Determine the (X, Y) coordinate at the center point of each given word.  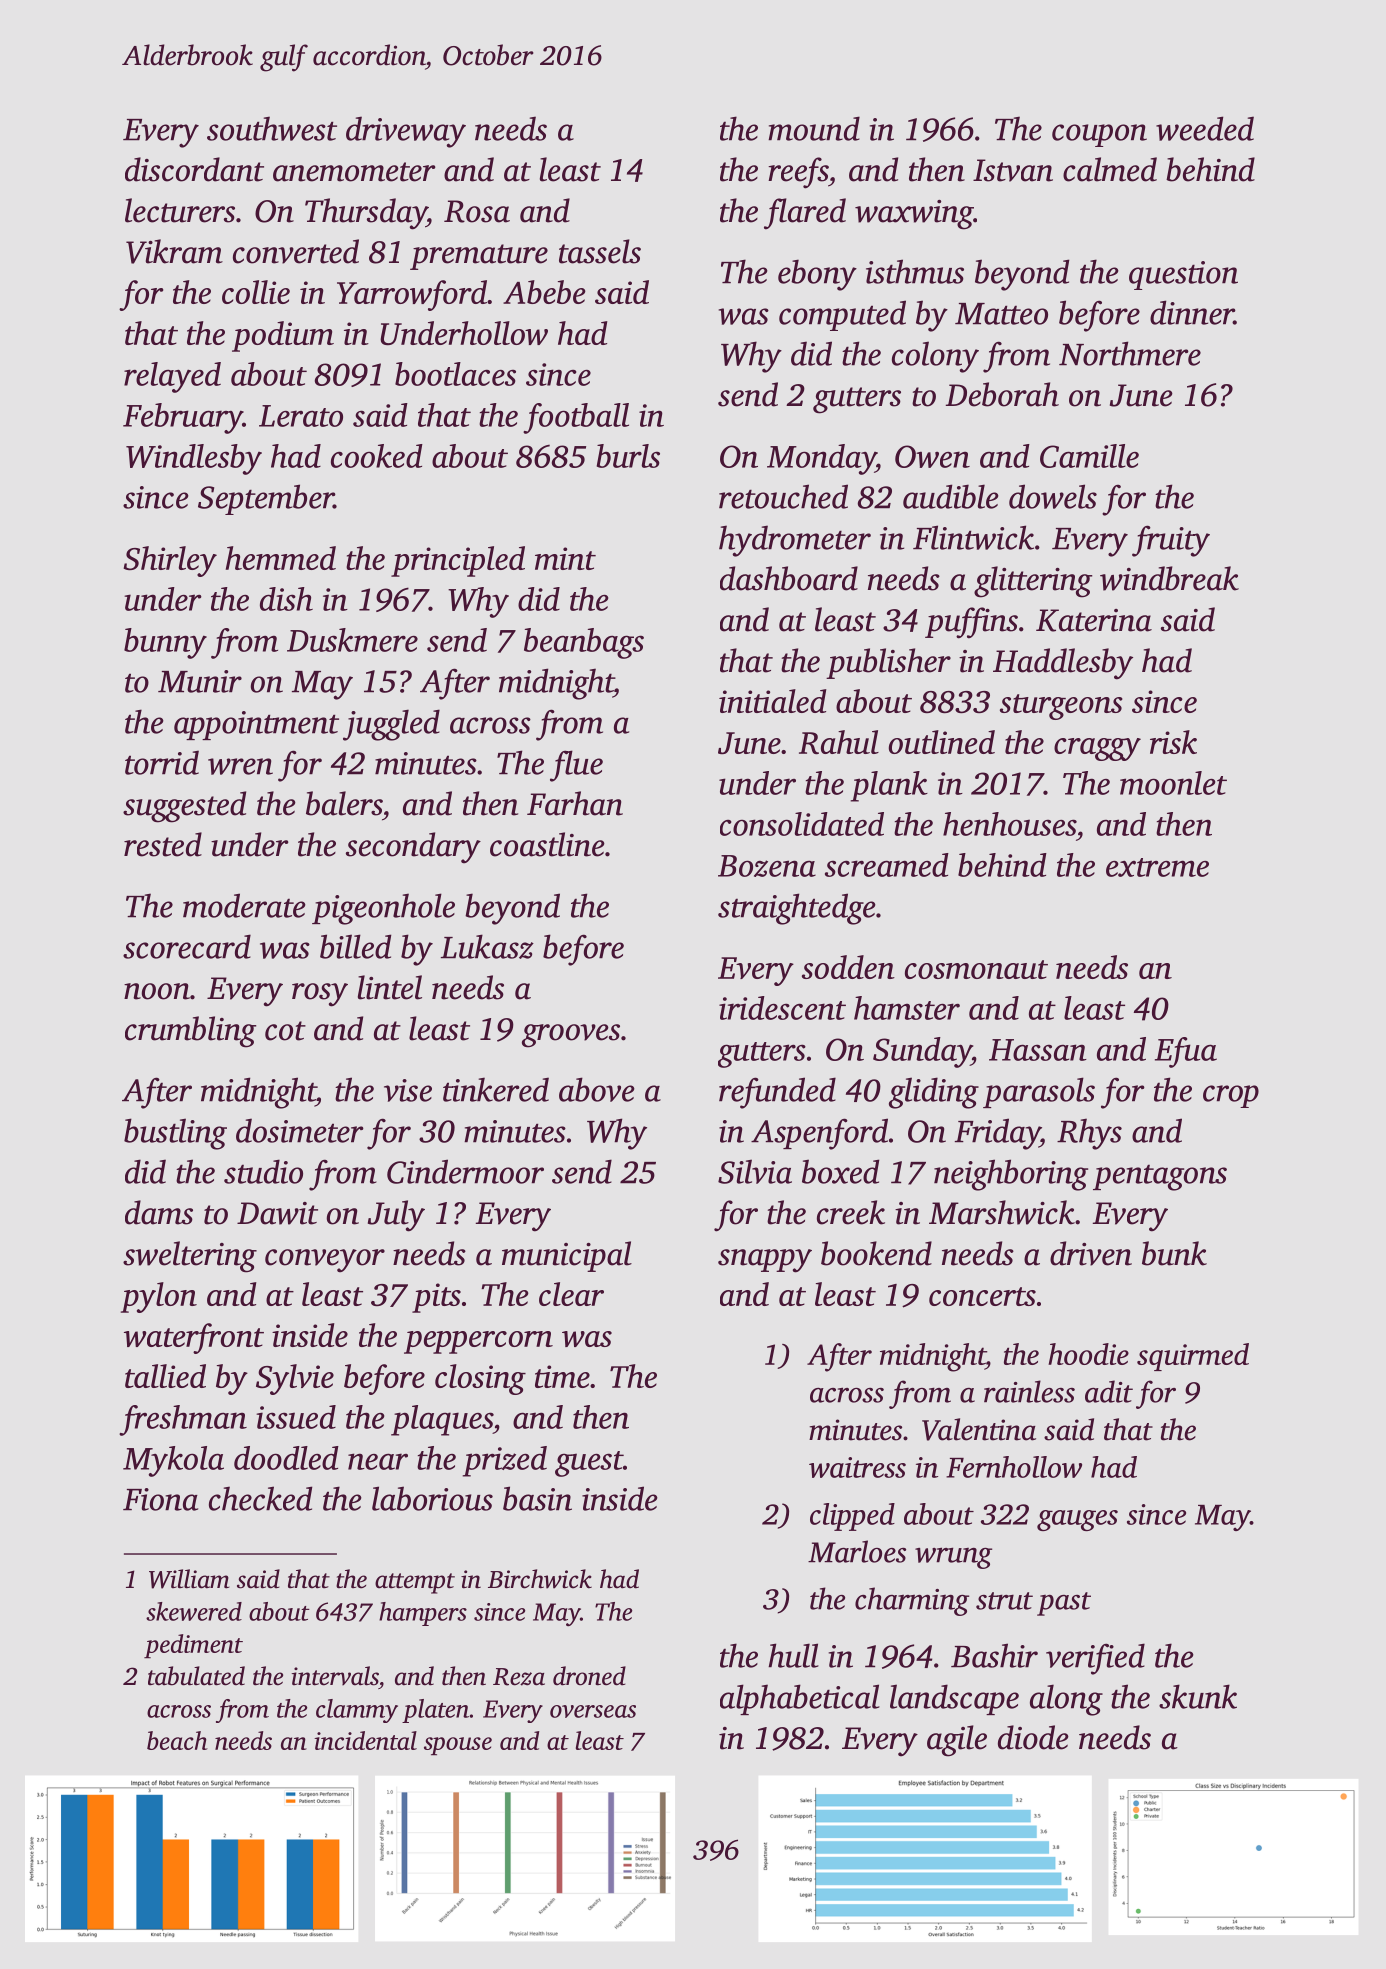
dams (159, 1212)
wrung (953, 1558)
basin (537, 1498)
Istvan (1013, 170)
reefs (798, 173)
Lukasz (487, 946)
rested (163, 844)
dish (286, 599)
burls (628, 456)
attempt (415, 1583)
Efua (1186, 1052)
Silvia (755, 1171)
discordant (194, 169)
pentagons (1160, 1177)
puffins (971, 623)
